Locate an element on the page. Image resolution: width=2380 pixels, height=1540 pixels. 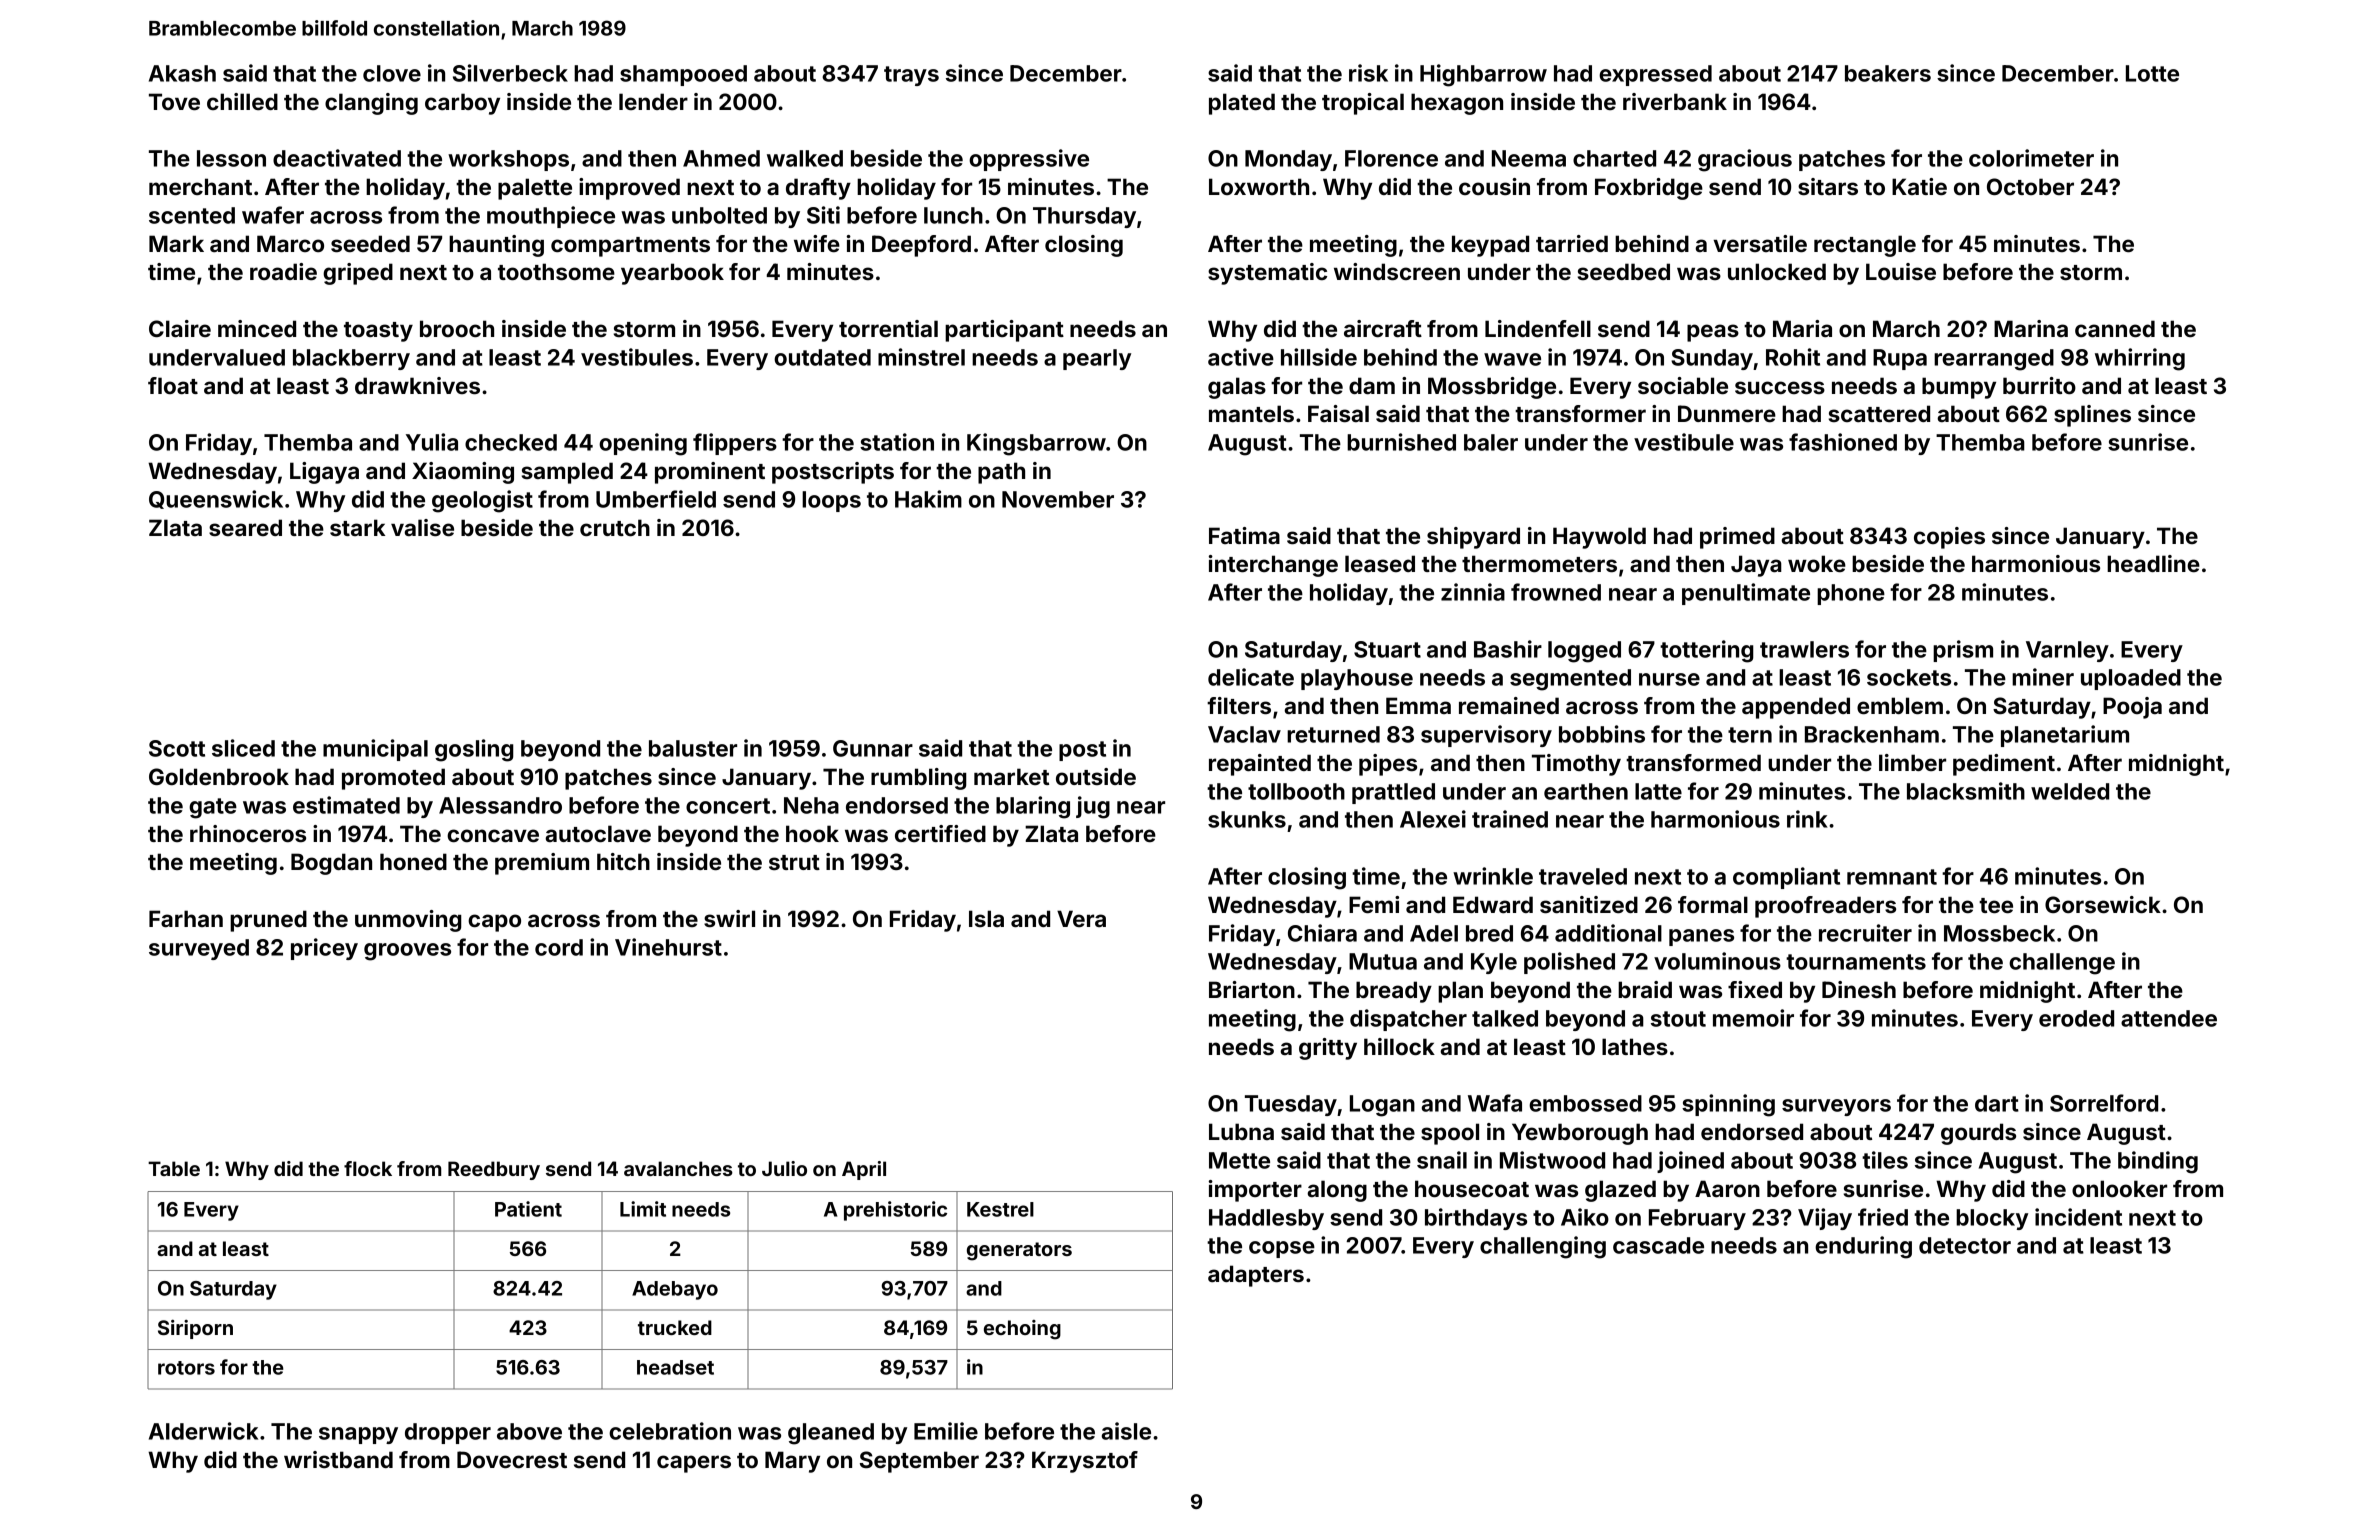
Vera is located at coordinates (1081, 918).
